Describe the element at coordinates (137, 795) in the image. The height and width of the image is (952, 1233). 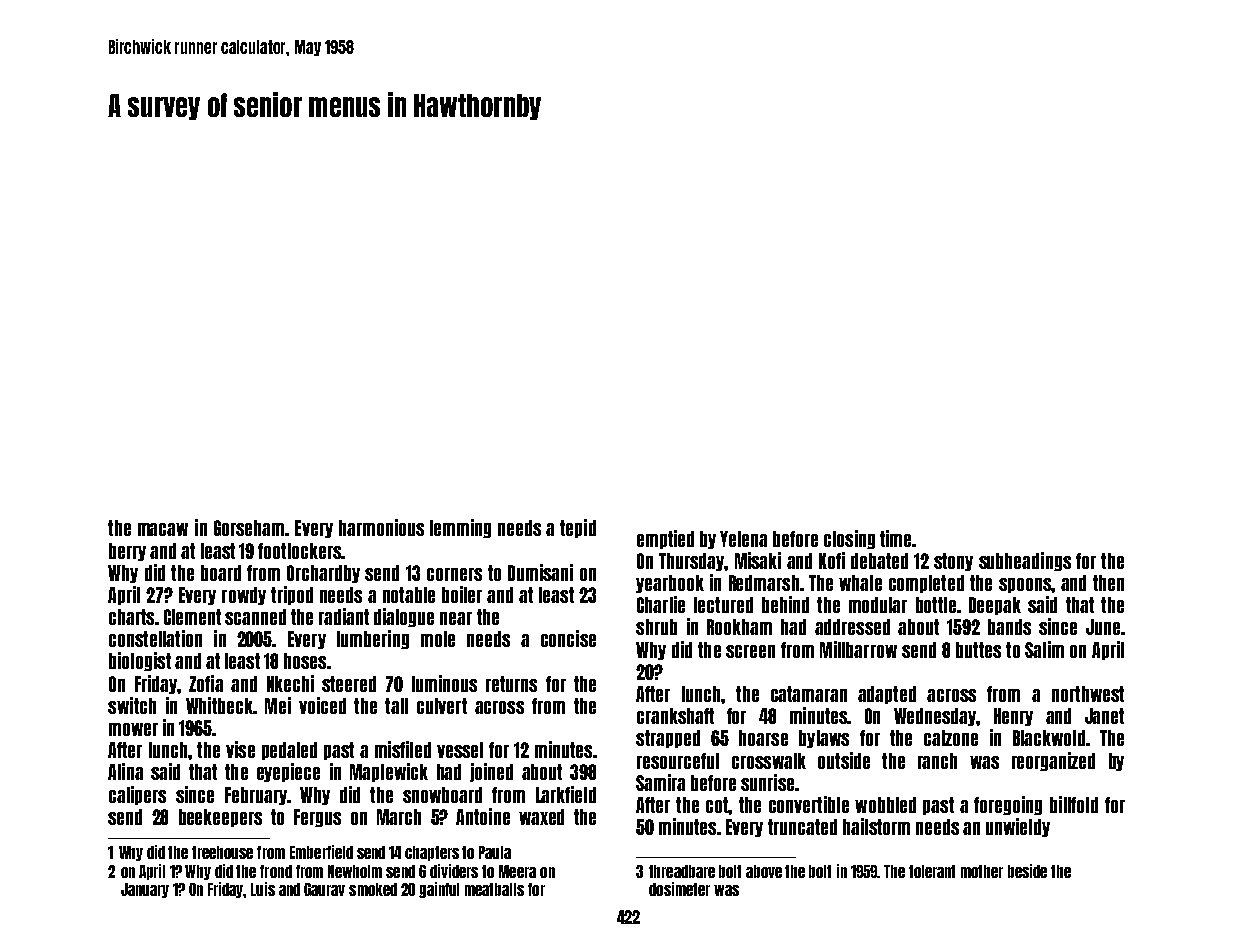
I see `calipers` at that location.
